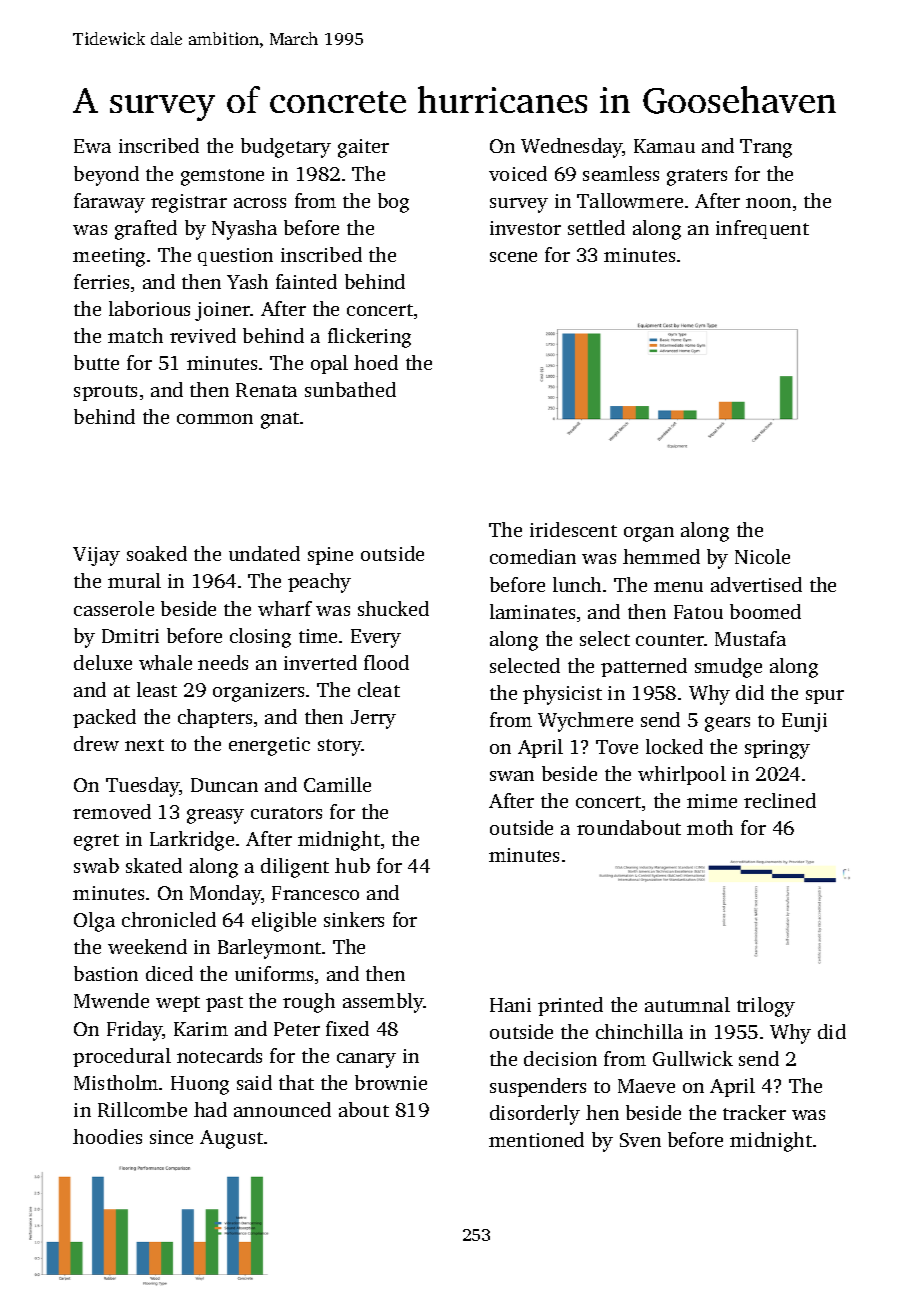 Image resolution: width=924 pixels, height=1311 pixels. What do you see at coordinates (768, 203) in the screenshot?
I see `noon` at bounding box center [768, 203].
